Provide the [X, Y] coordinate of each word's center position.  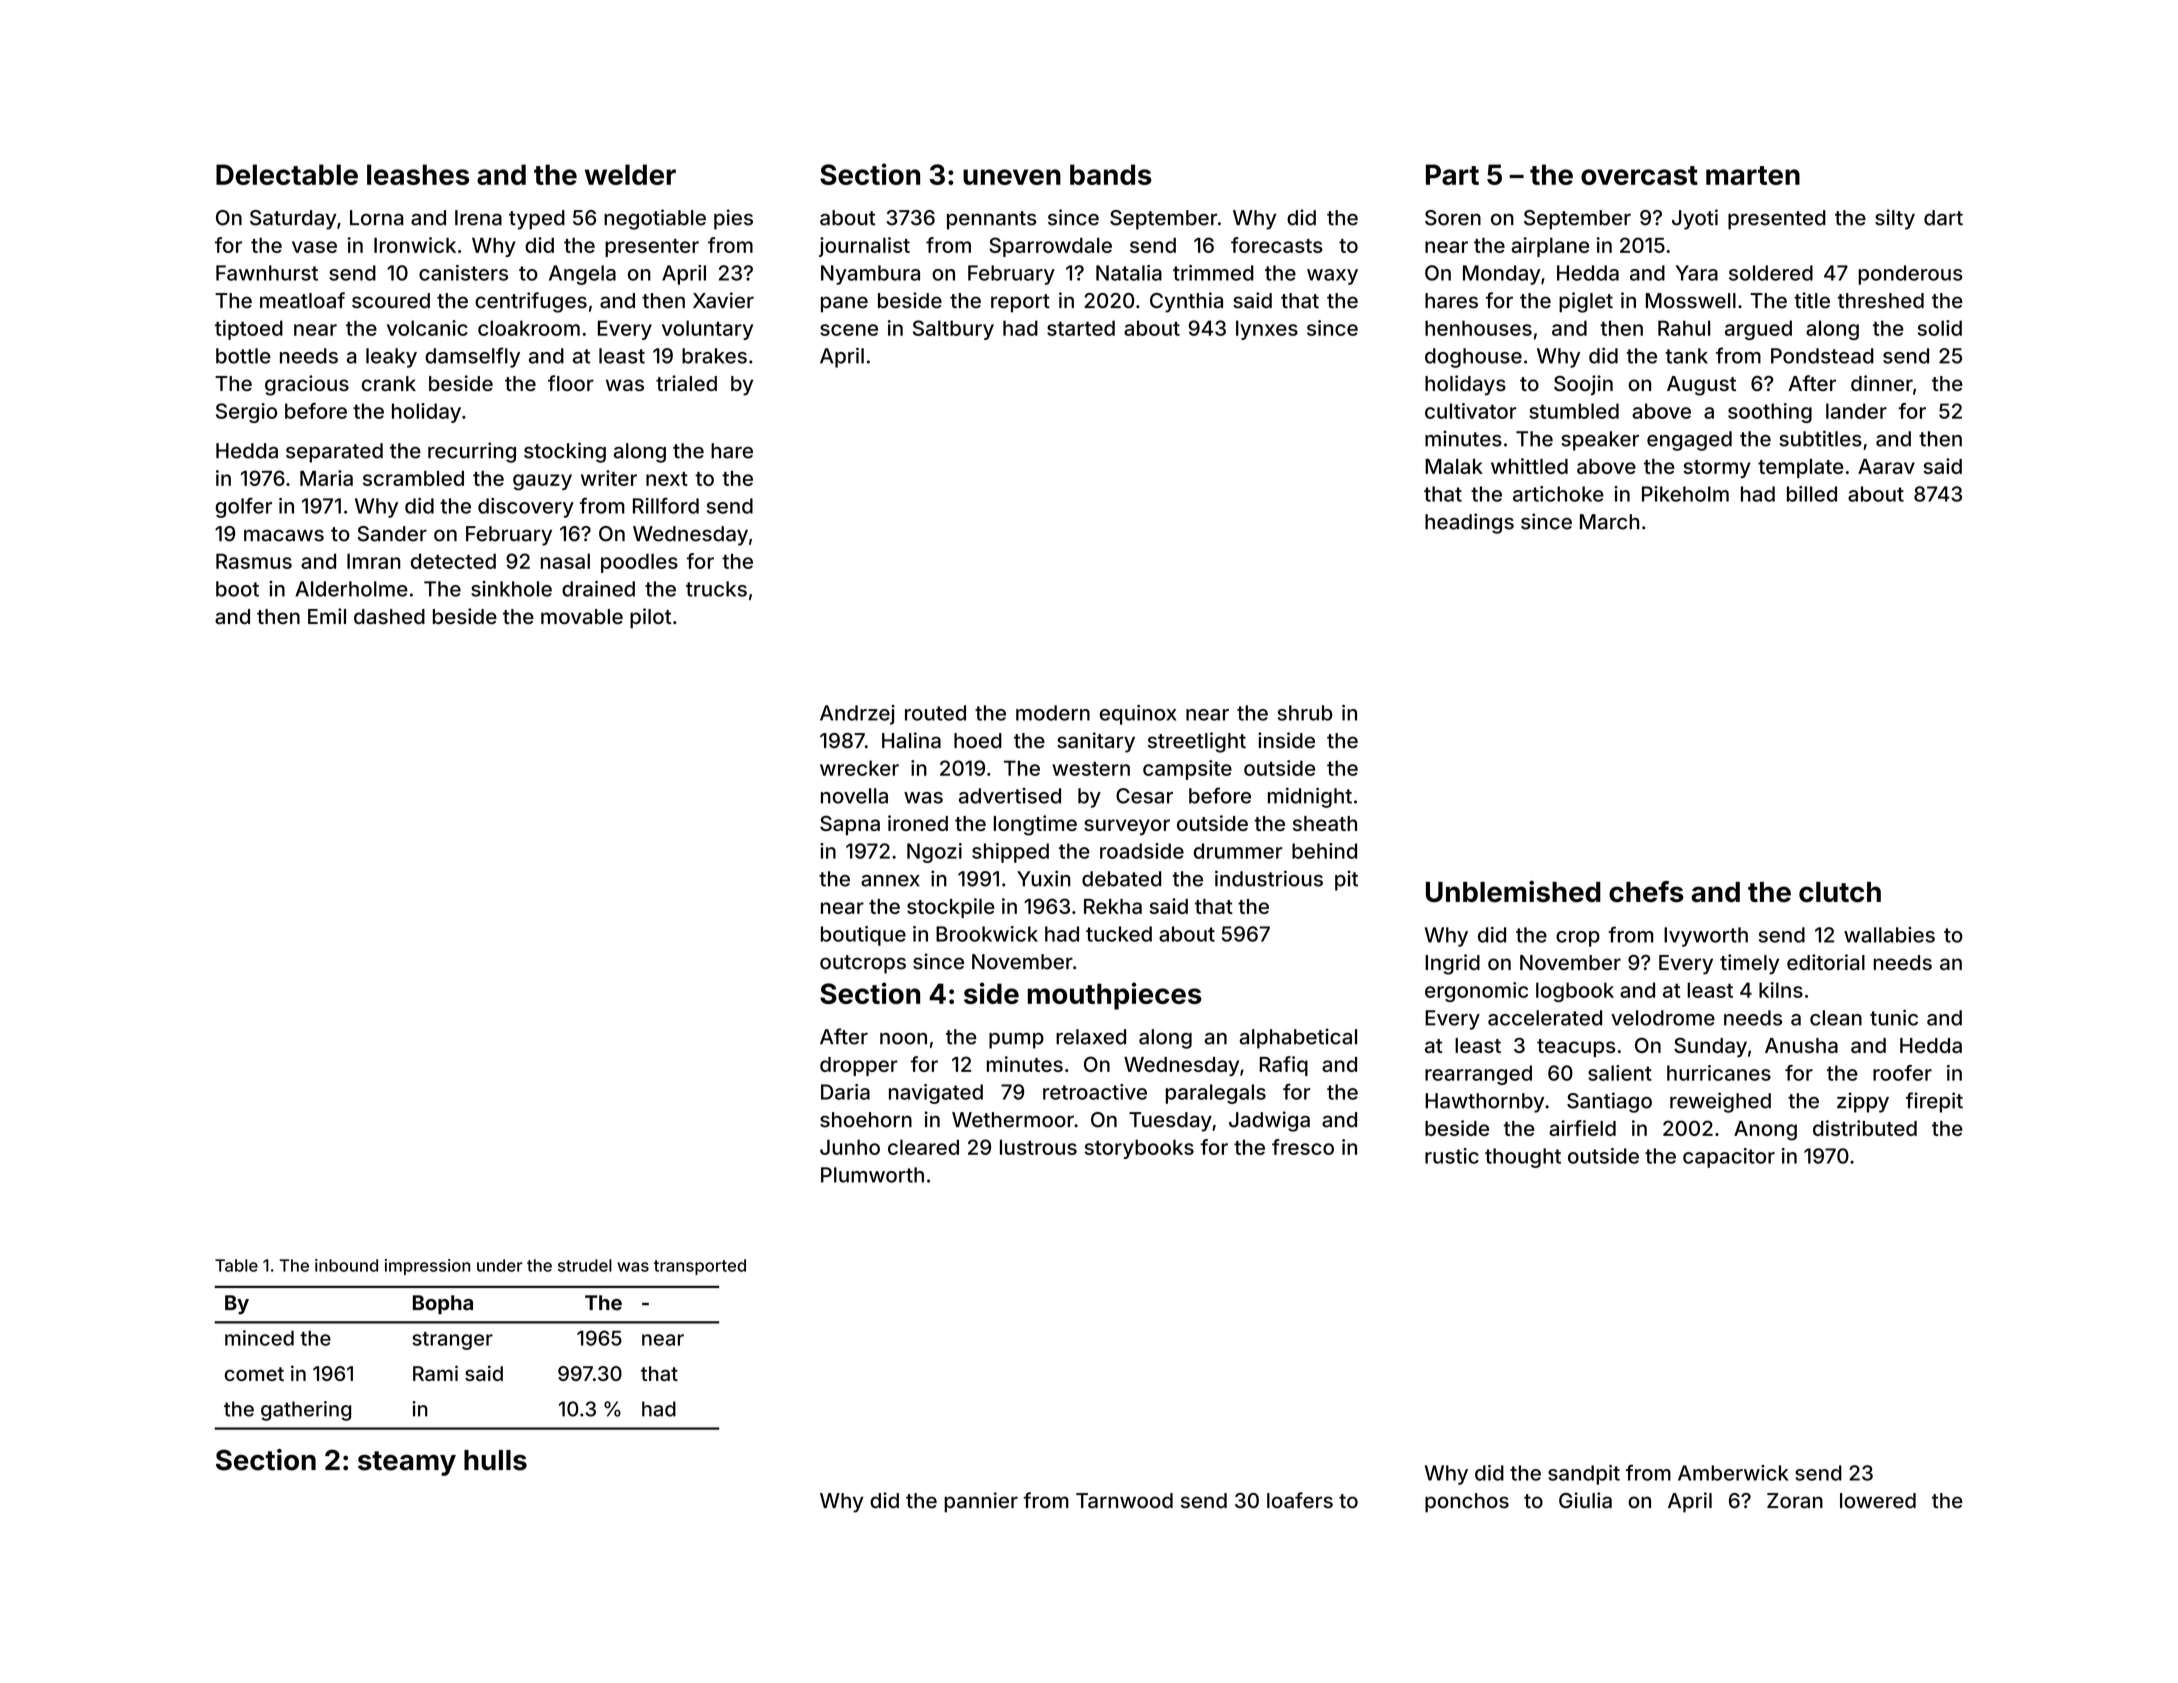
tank [1686, 356]
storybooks [1139, 1149]
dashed [389, 616]
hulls [495, 1460]
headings [1469, 523]
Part [1452, 174]
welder [630, 174]
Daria [845, 1092]
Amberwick [1733, 1473]
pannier [981, 1502]
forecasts [1277, 245]
